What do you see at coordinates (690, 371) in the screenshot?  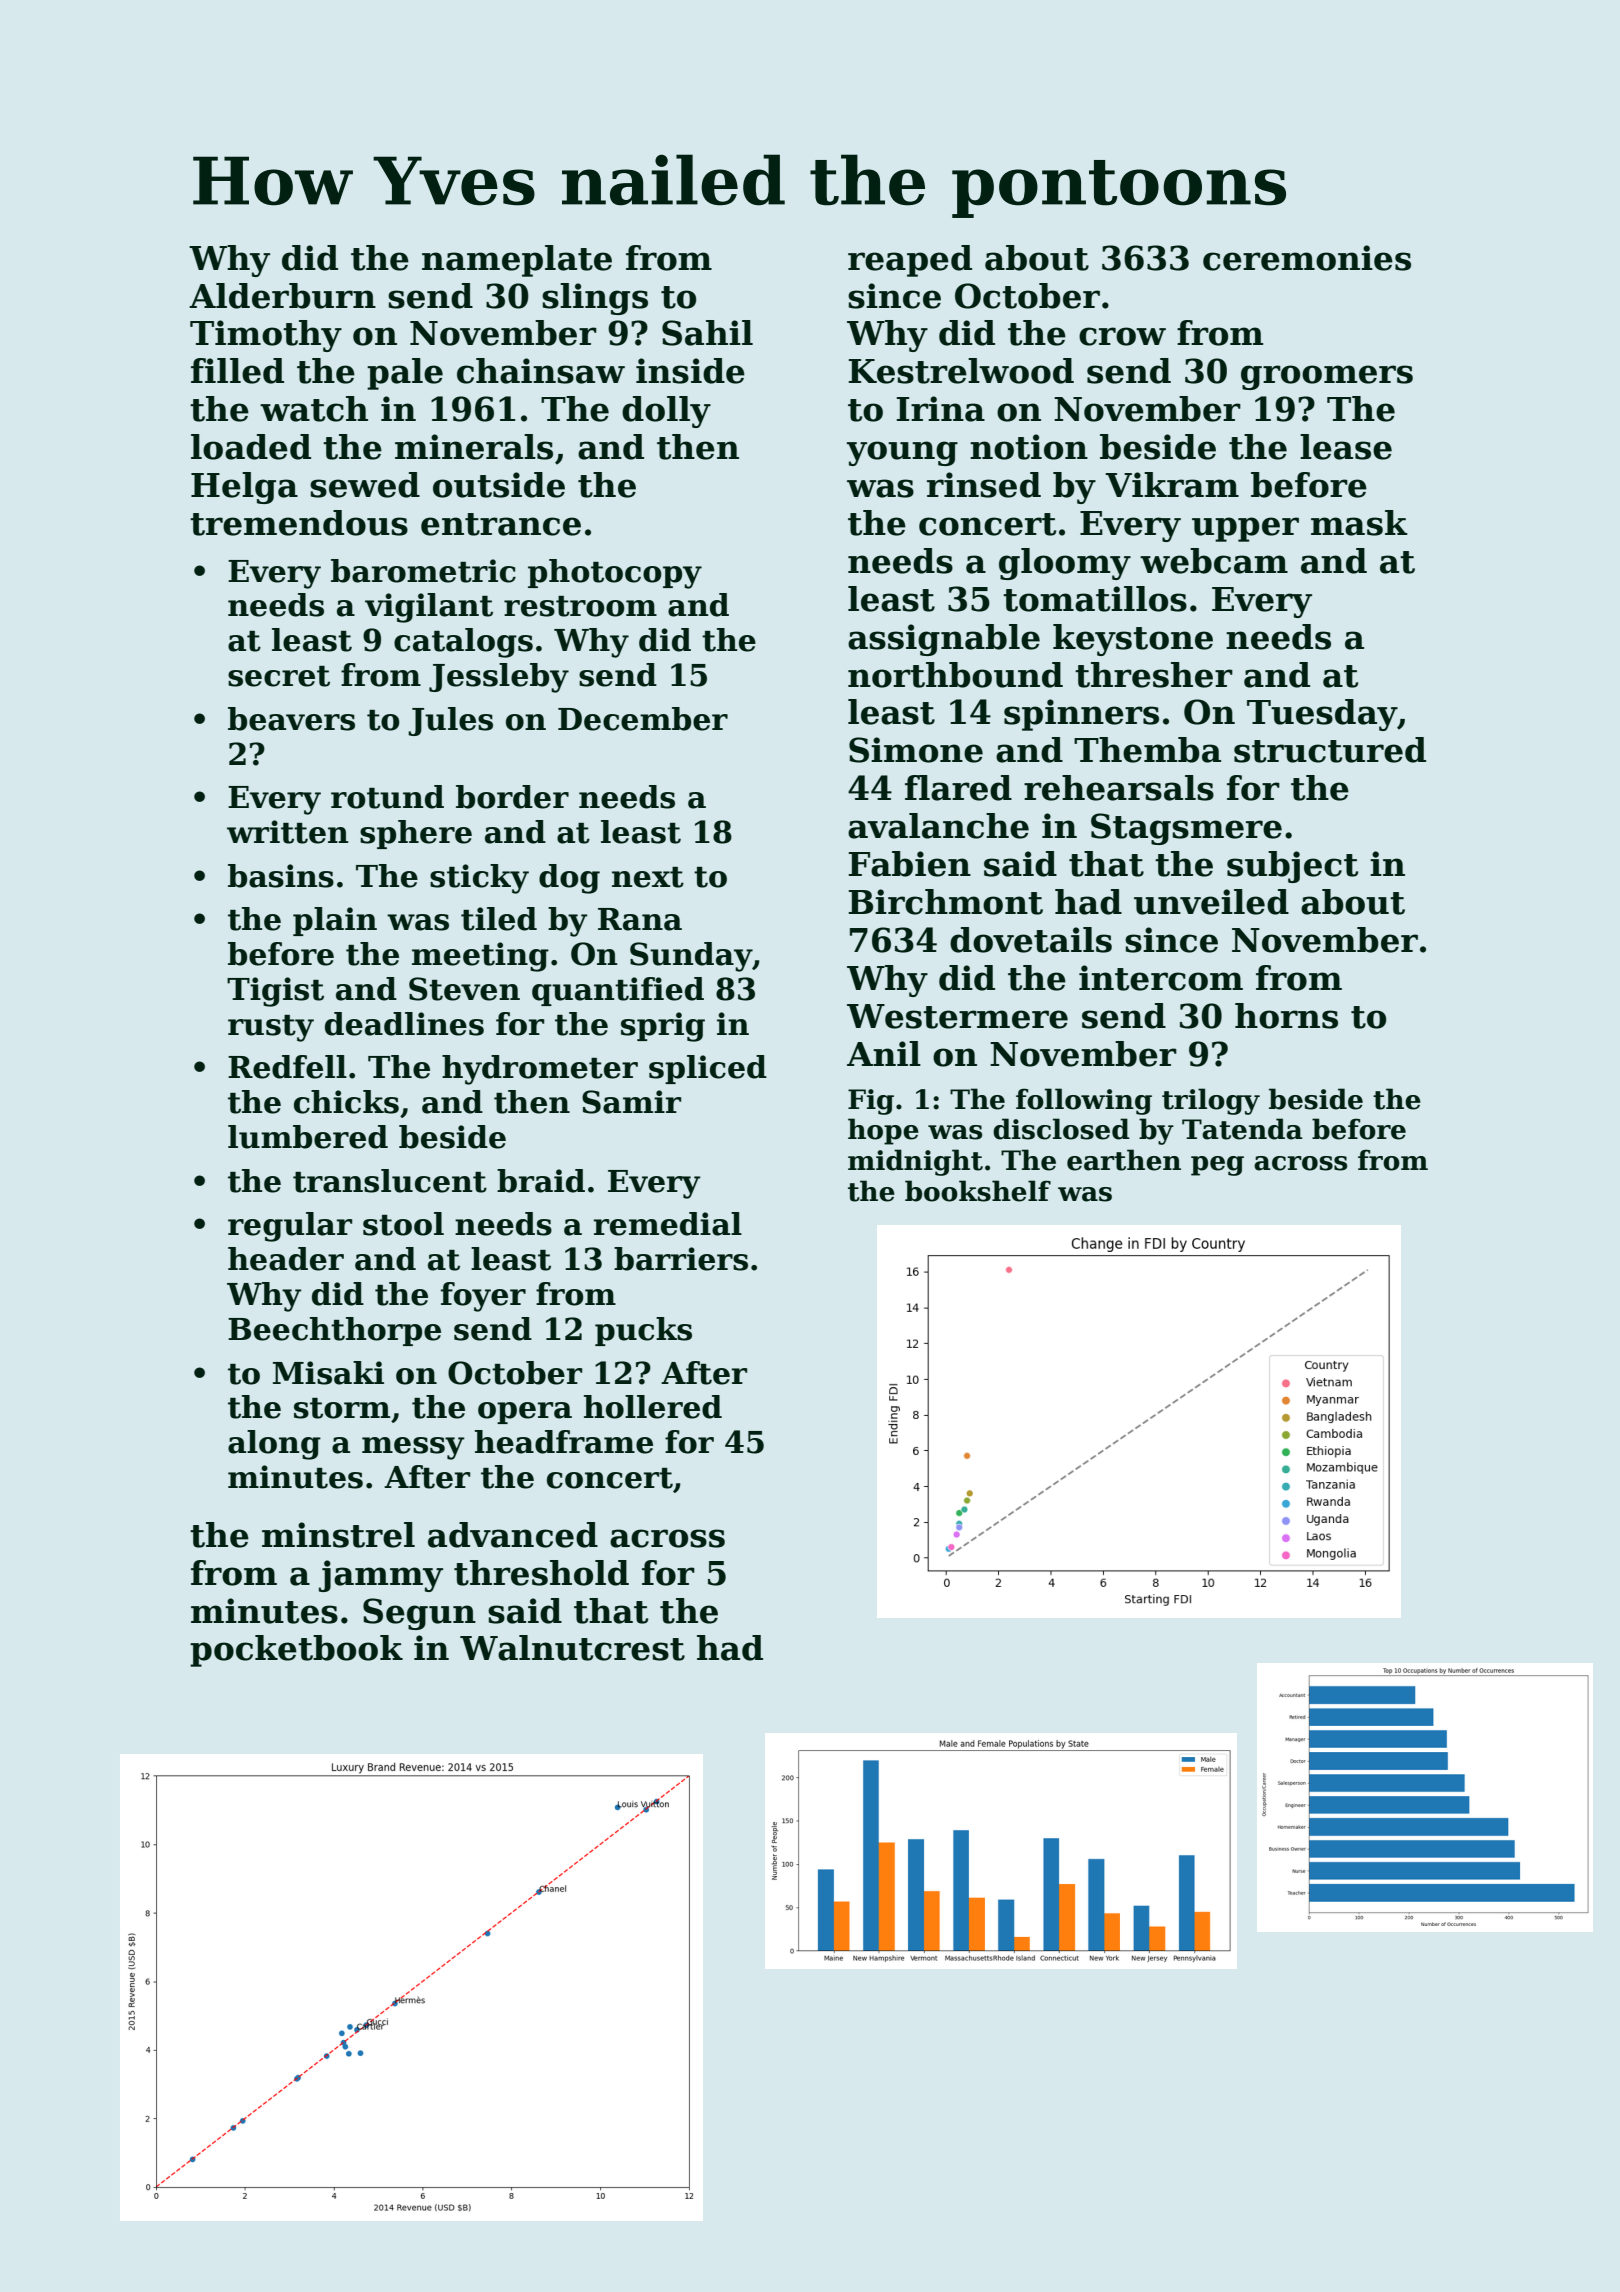 I see `inside` at bounding box center [690, 371].
